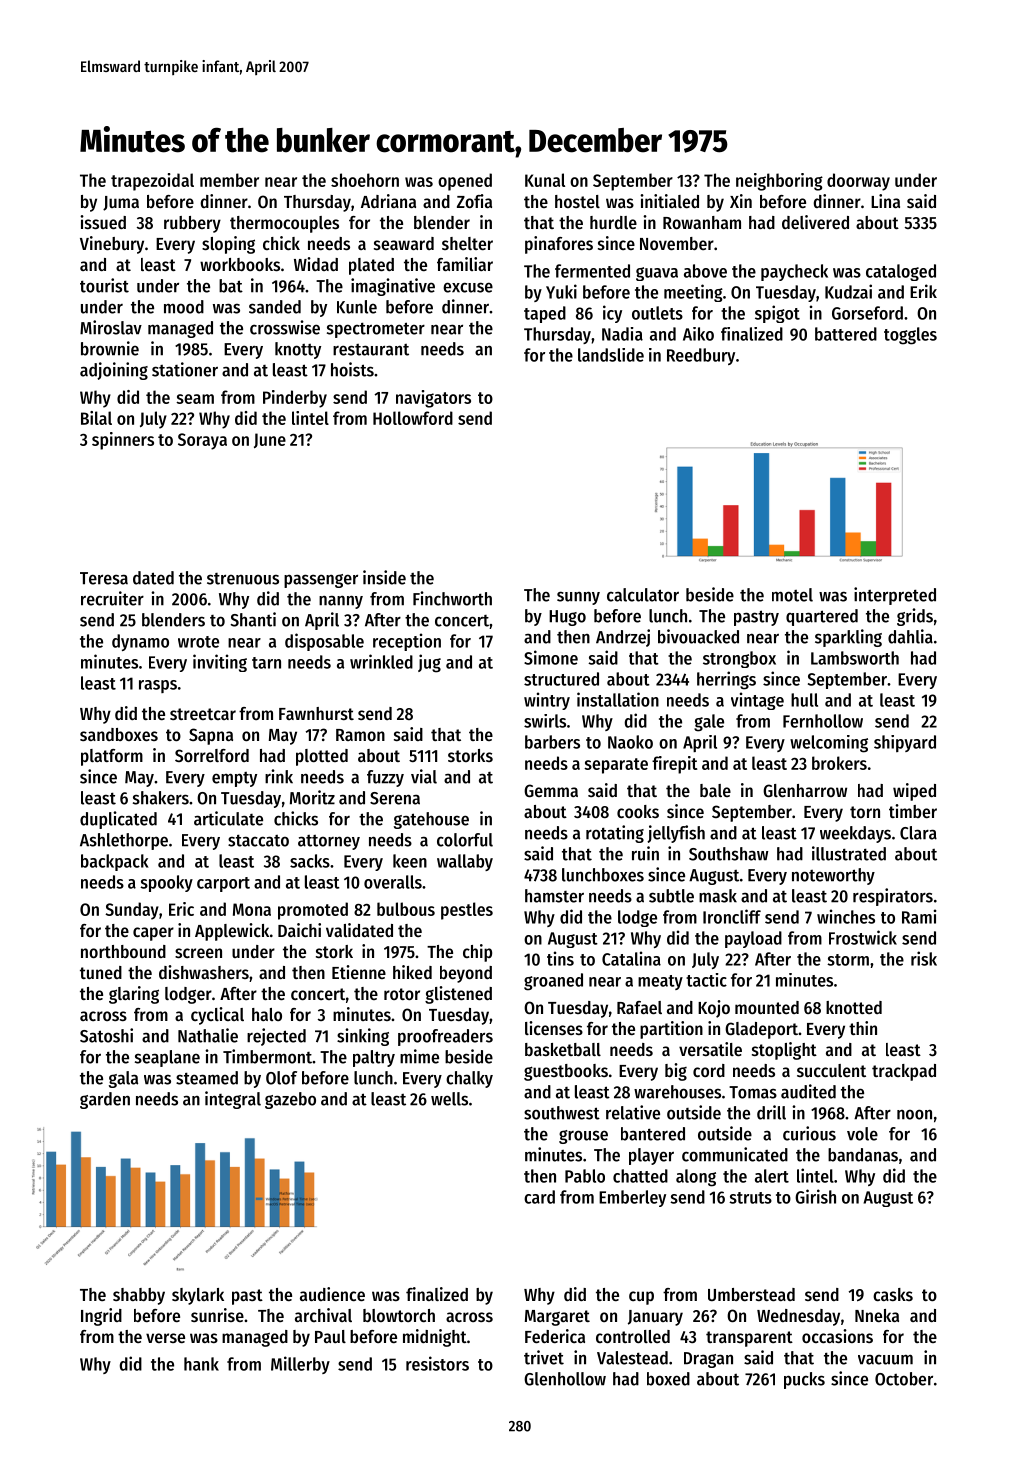 The image size is (1017, 1474). What do you see at coordinates (753, 1092) in the document?
I see `Tomas` at bounding box center [753, 1092].
